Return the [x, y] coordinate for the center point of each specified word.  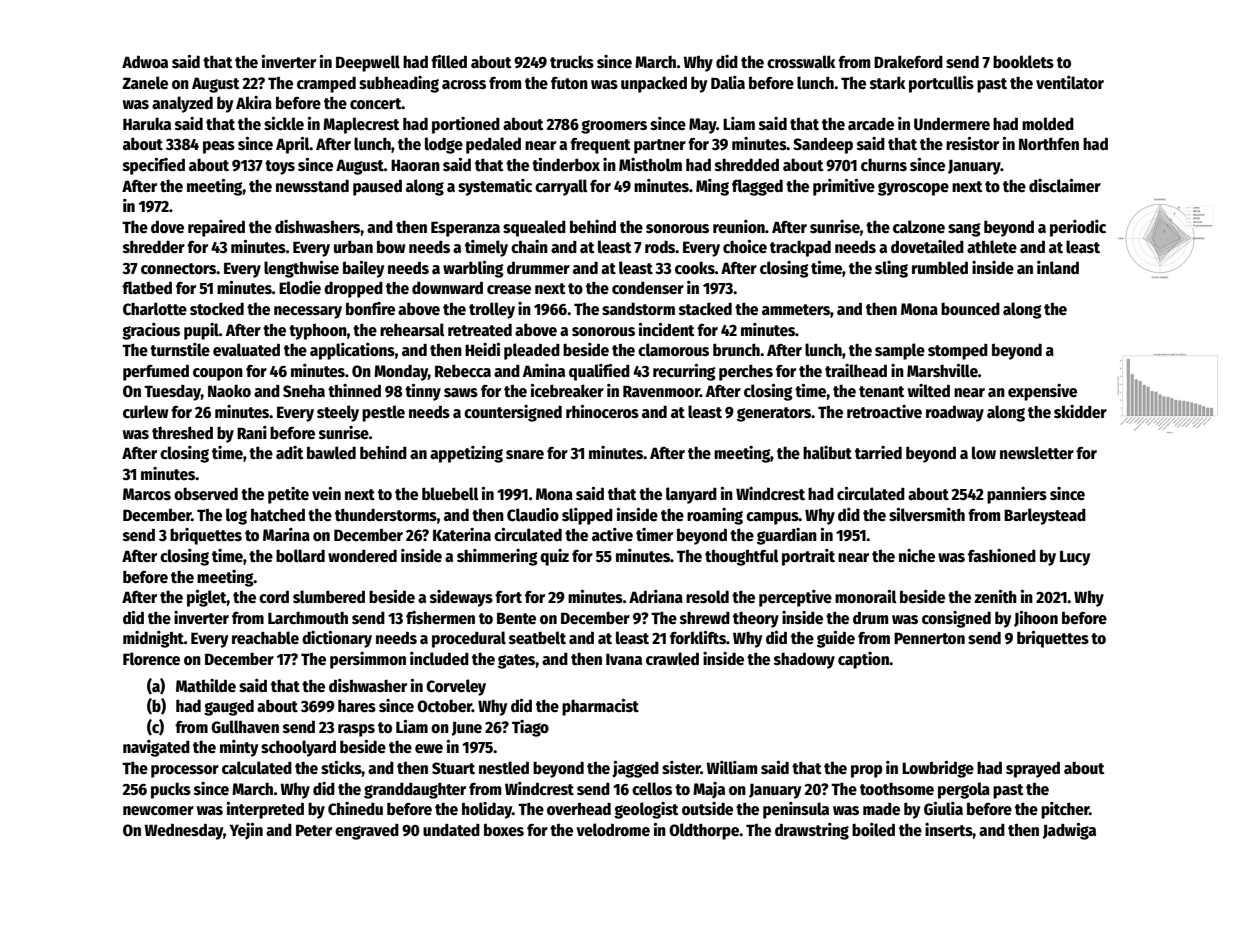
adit [290, 452]
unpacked [654, 84]
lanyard [691, 495]
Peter [314, 830]
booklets [1023, 61]
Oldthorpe [704, 831]
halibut [827, 452]
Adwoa [145, 62]
